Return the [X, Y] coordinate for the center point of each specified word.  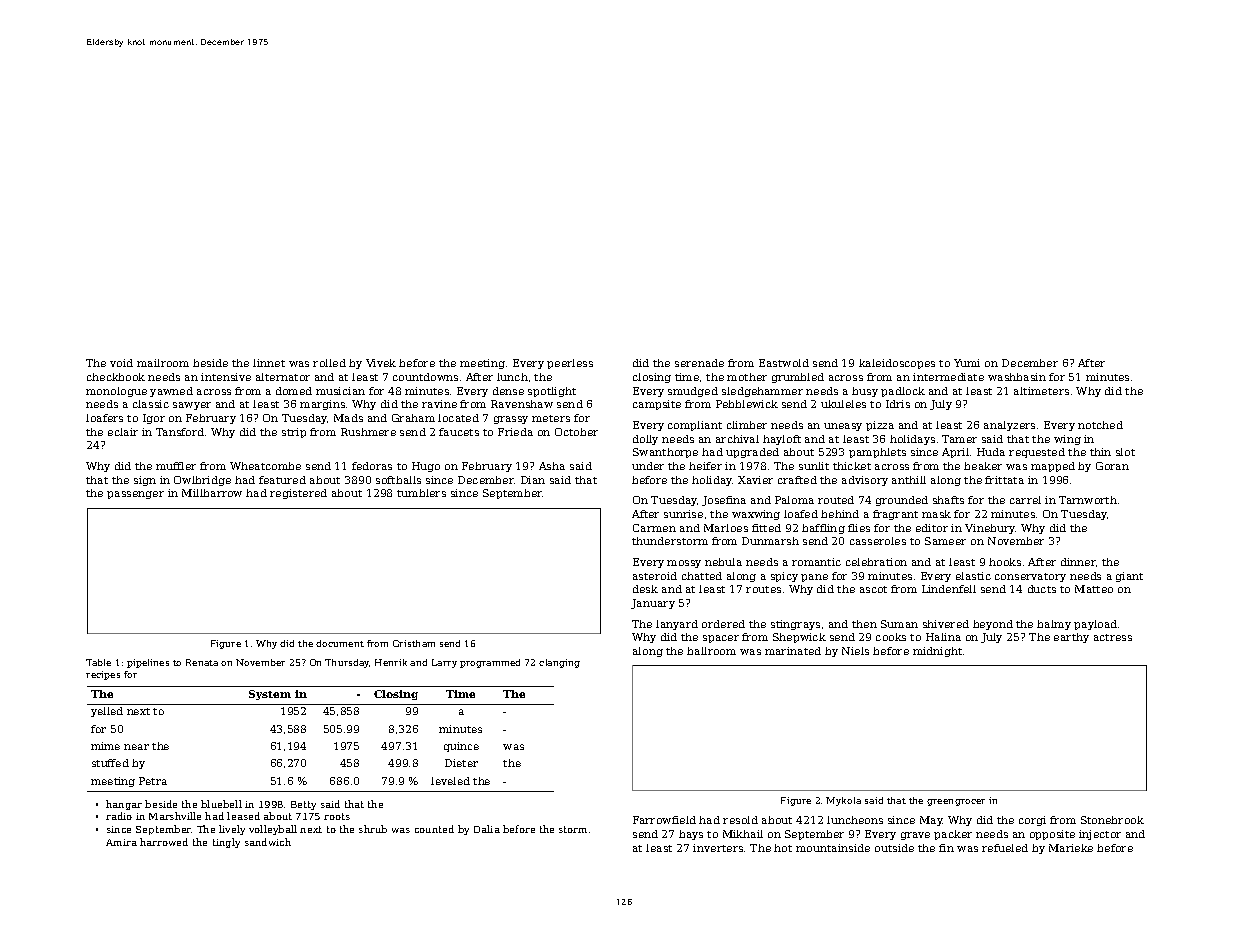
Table [98, 662]
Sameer [945, 541]
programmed [490, 663]
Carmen [654, 528]
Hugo [426, 467]
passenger [135, 495]
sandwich [268, 842]
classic [151, 404]
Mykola [843, 801]
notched [1100, 425]
